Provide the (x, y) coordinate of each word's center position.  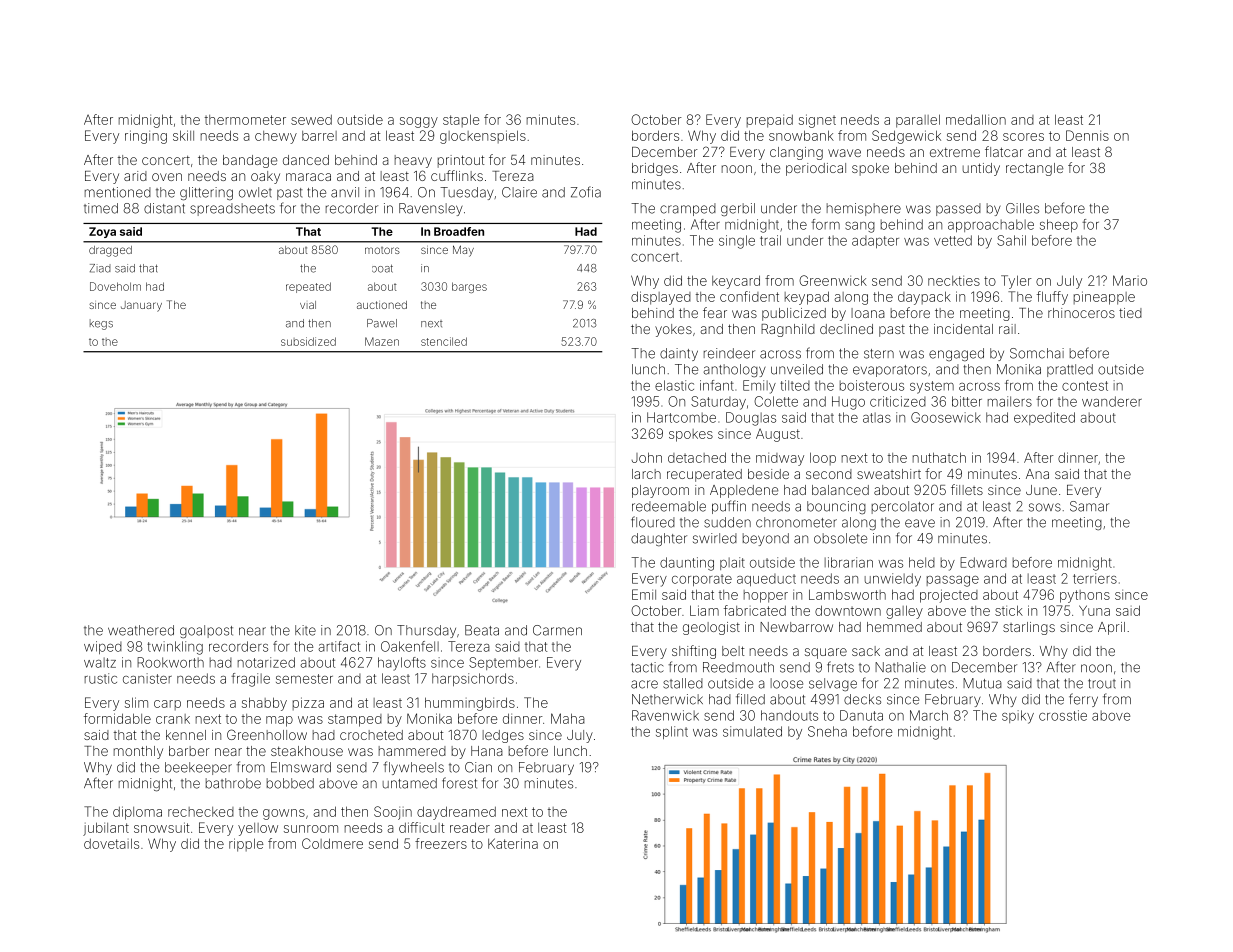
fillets (967, 489)
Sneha (827, 731)
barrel (319, 136)
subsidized (308, 341)
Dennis (1087, 135)
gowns (284, 814)
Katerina (513, 843)
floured (653, 522)
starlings (1029, 628)
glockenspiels (483, 137)
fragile (250, 680)
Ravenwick (665, 715)
